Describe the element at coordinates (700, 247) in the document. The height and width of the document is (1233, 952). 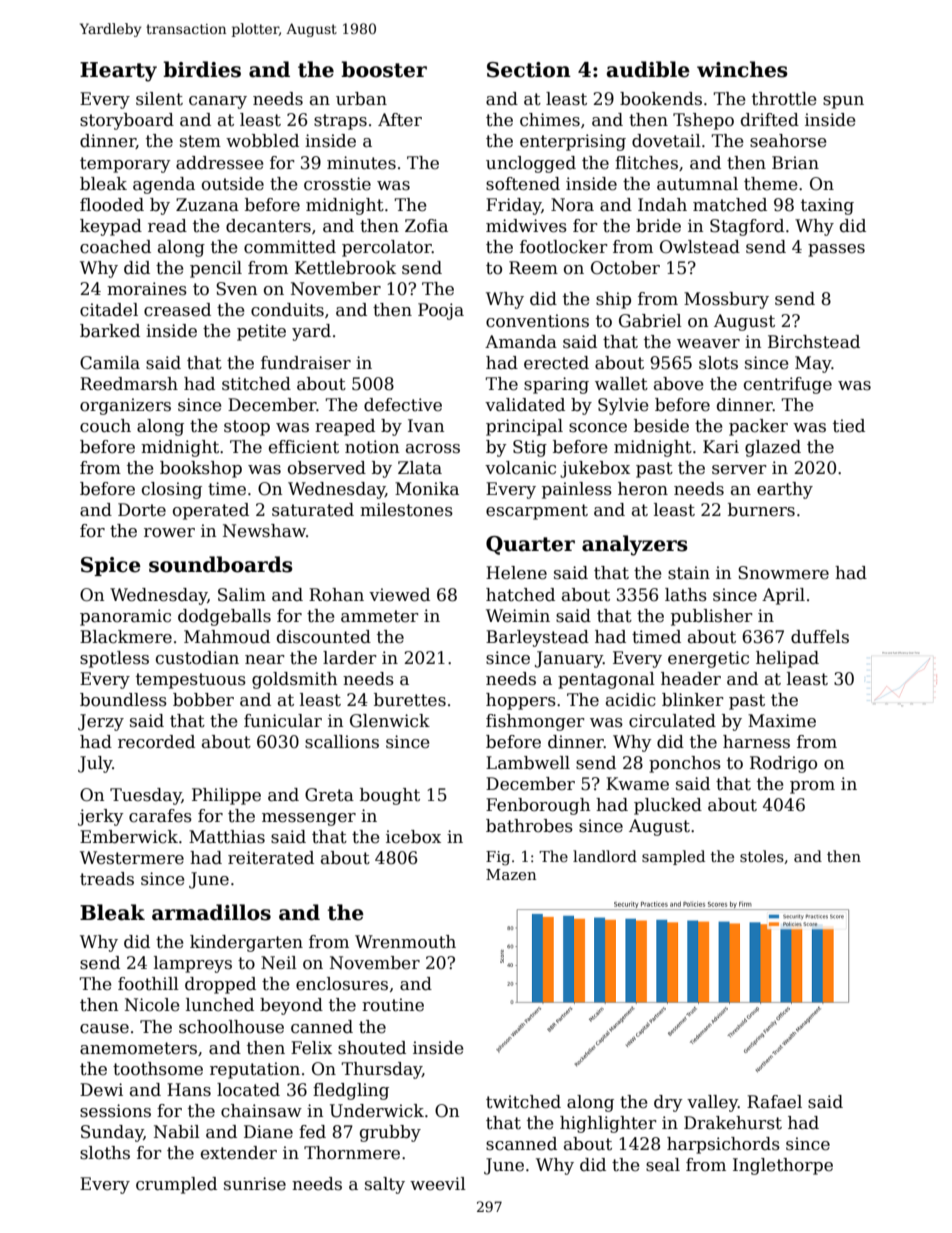
I see `Owlstead` at that location.
